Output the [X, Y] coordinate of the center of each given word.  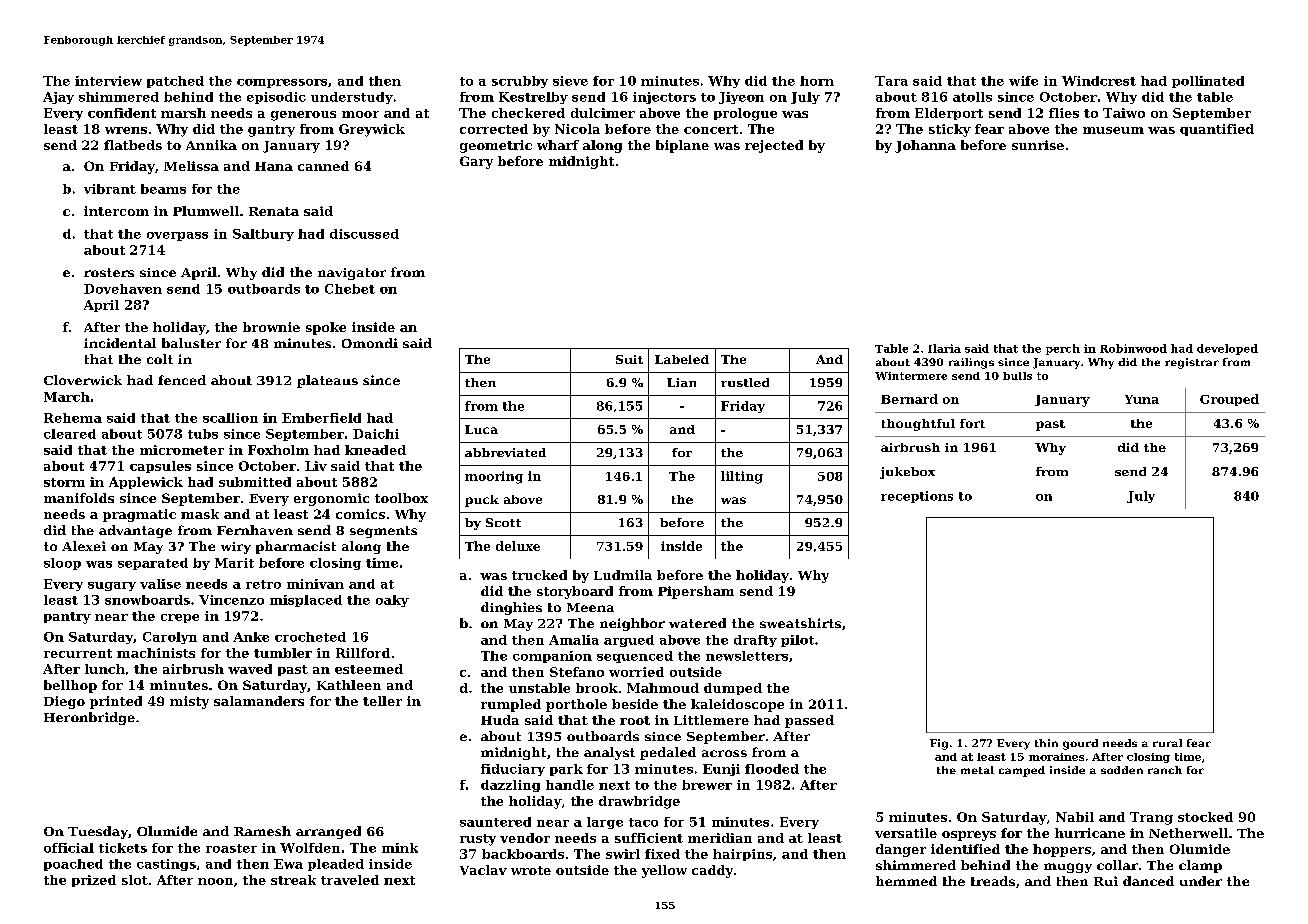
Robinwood [1133, 348]
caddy [712, 871]
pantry [67, 618]
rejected [774, 146]
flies [1064, 113]
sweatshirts [800, 623]
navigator [352, 274]
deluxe [518, 546]
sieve [570, 81]
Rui [1106, 881]
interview [108, 81]
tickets [123, 848]
